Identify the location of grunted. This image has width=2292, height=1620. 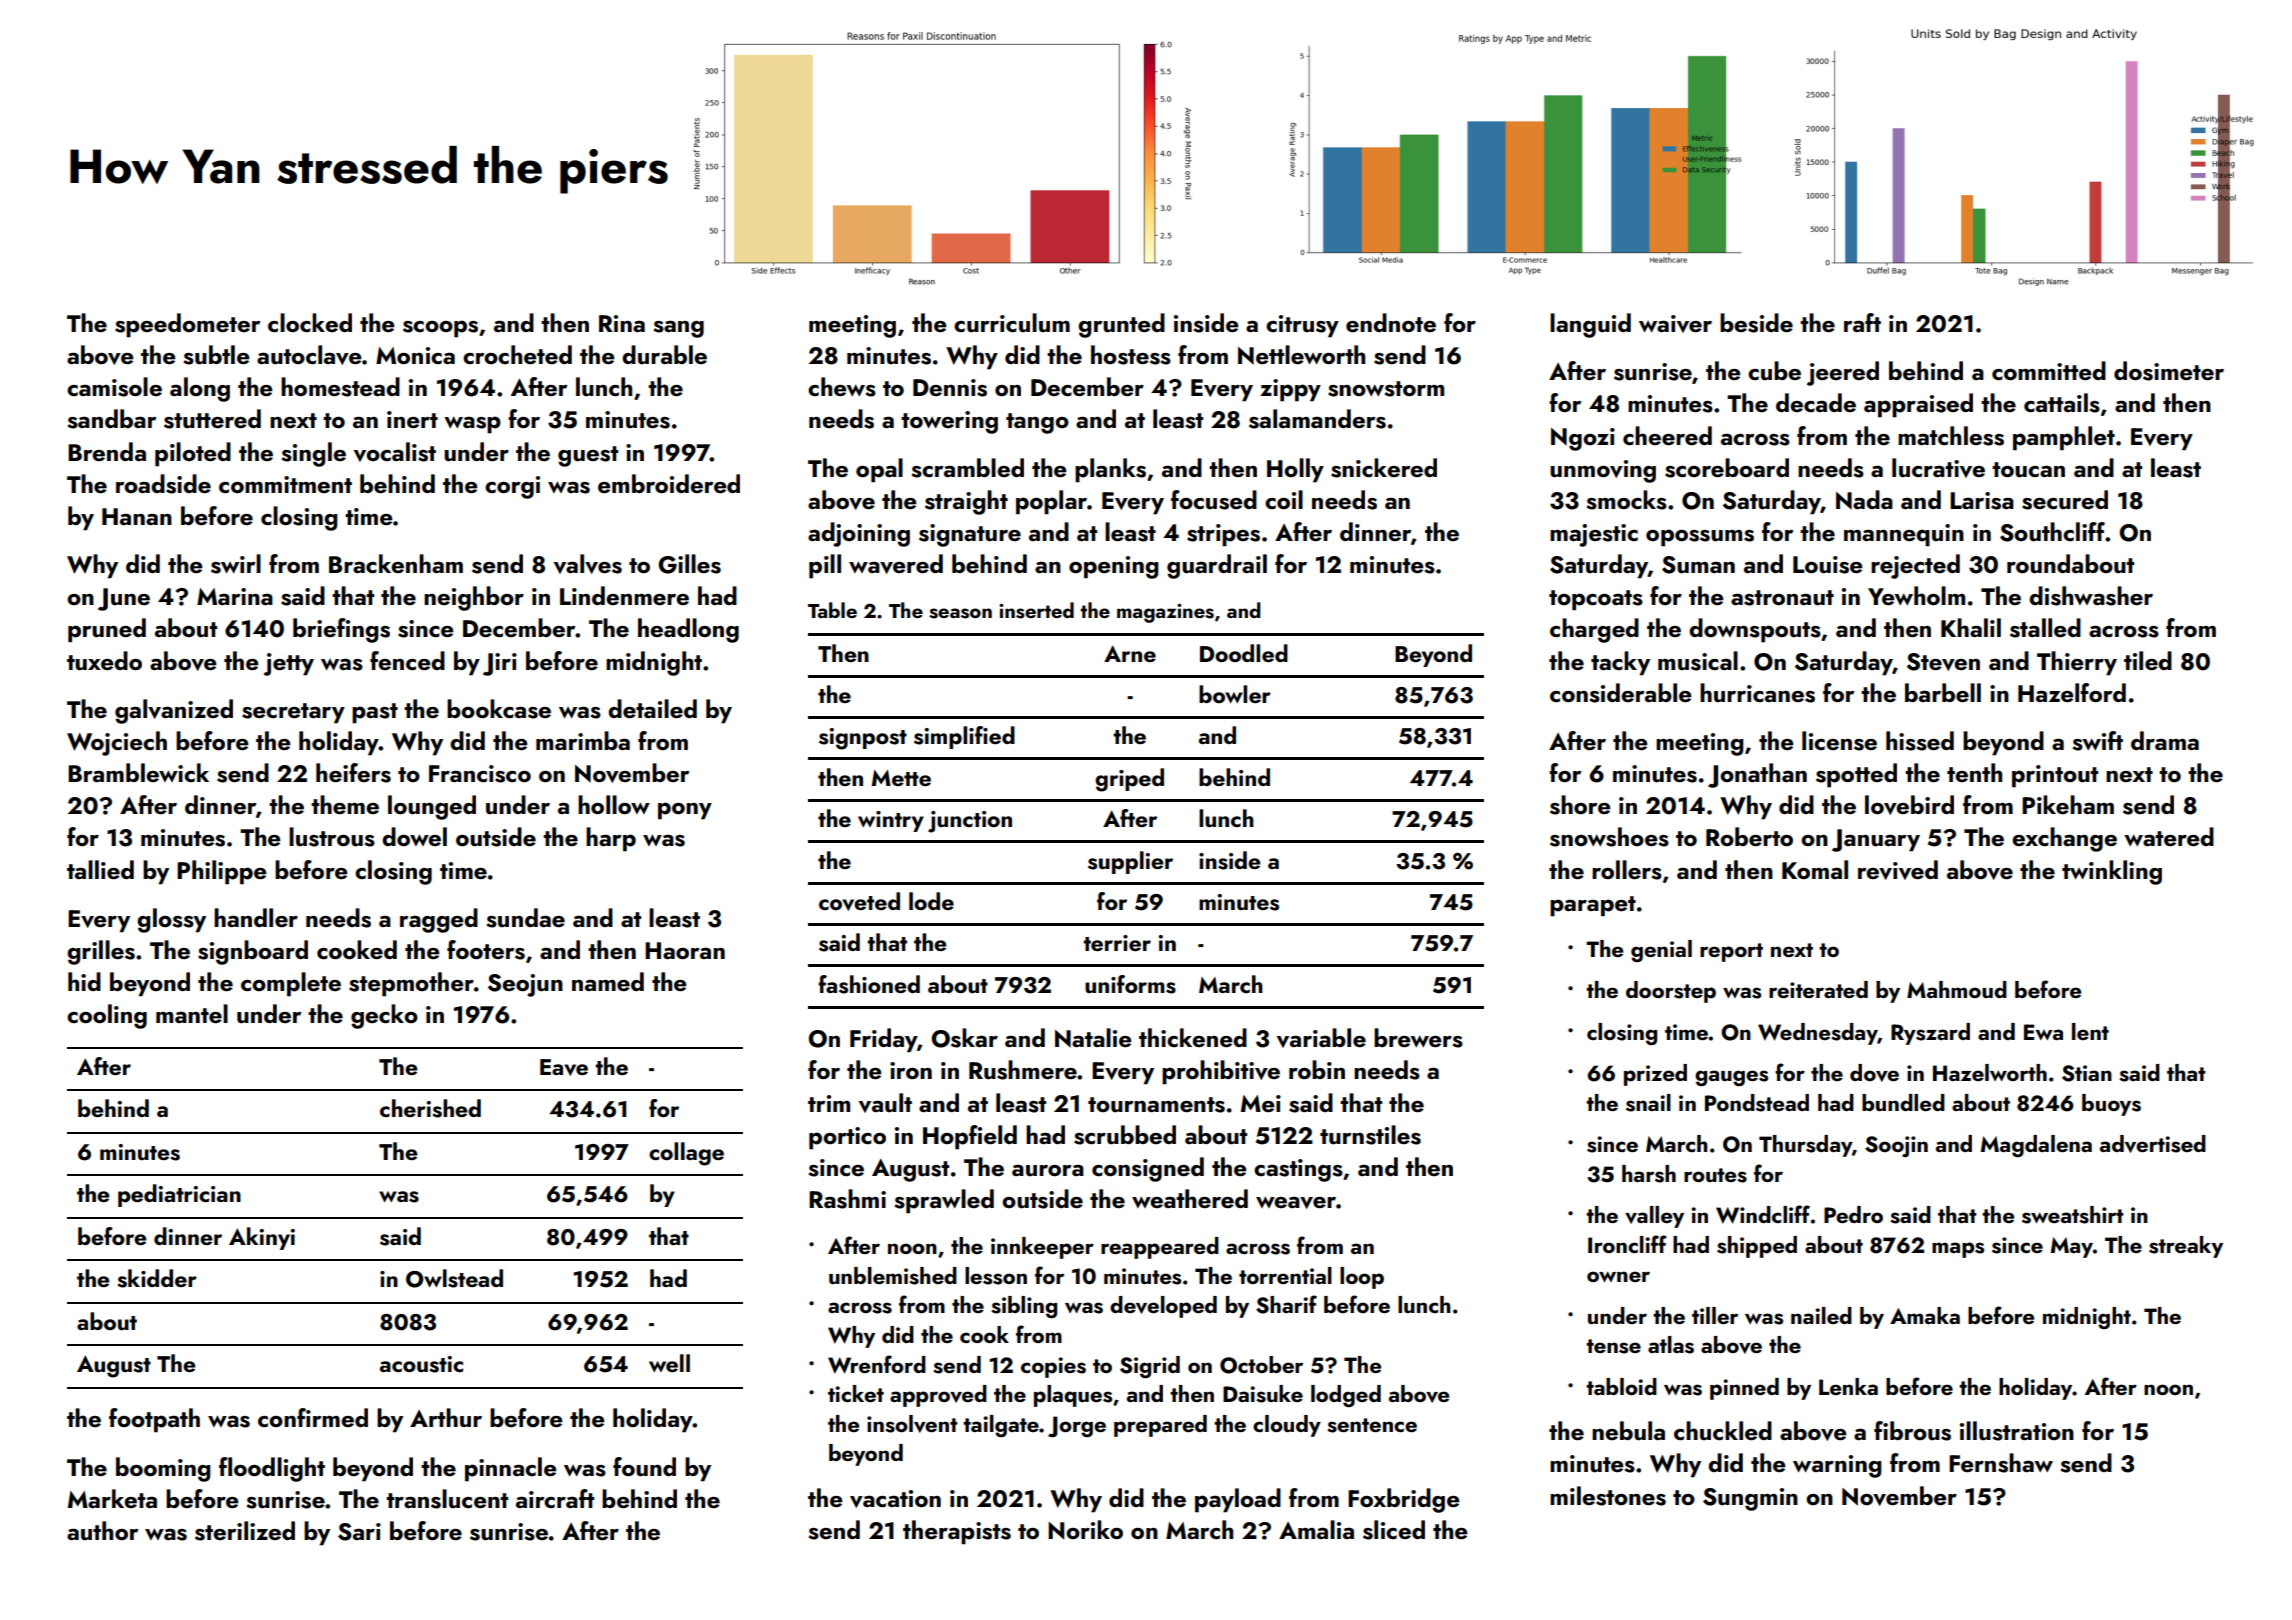
(1121, 325).
